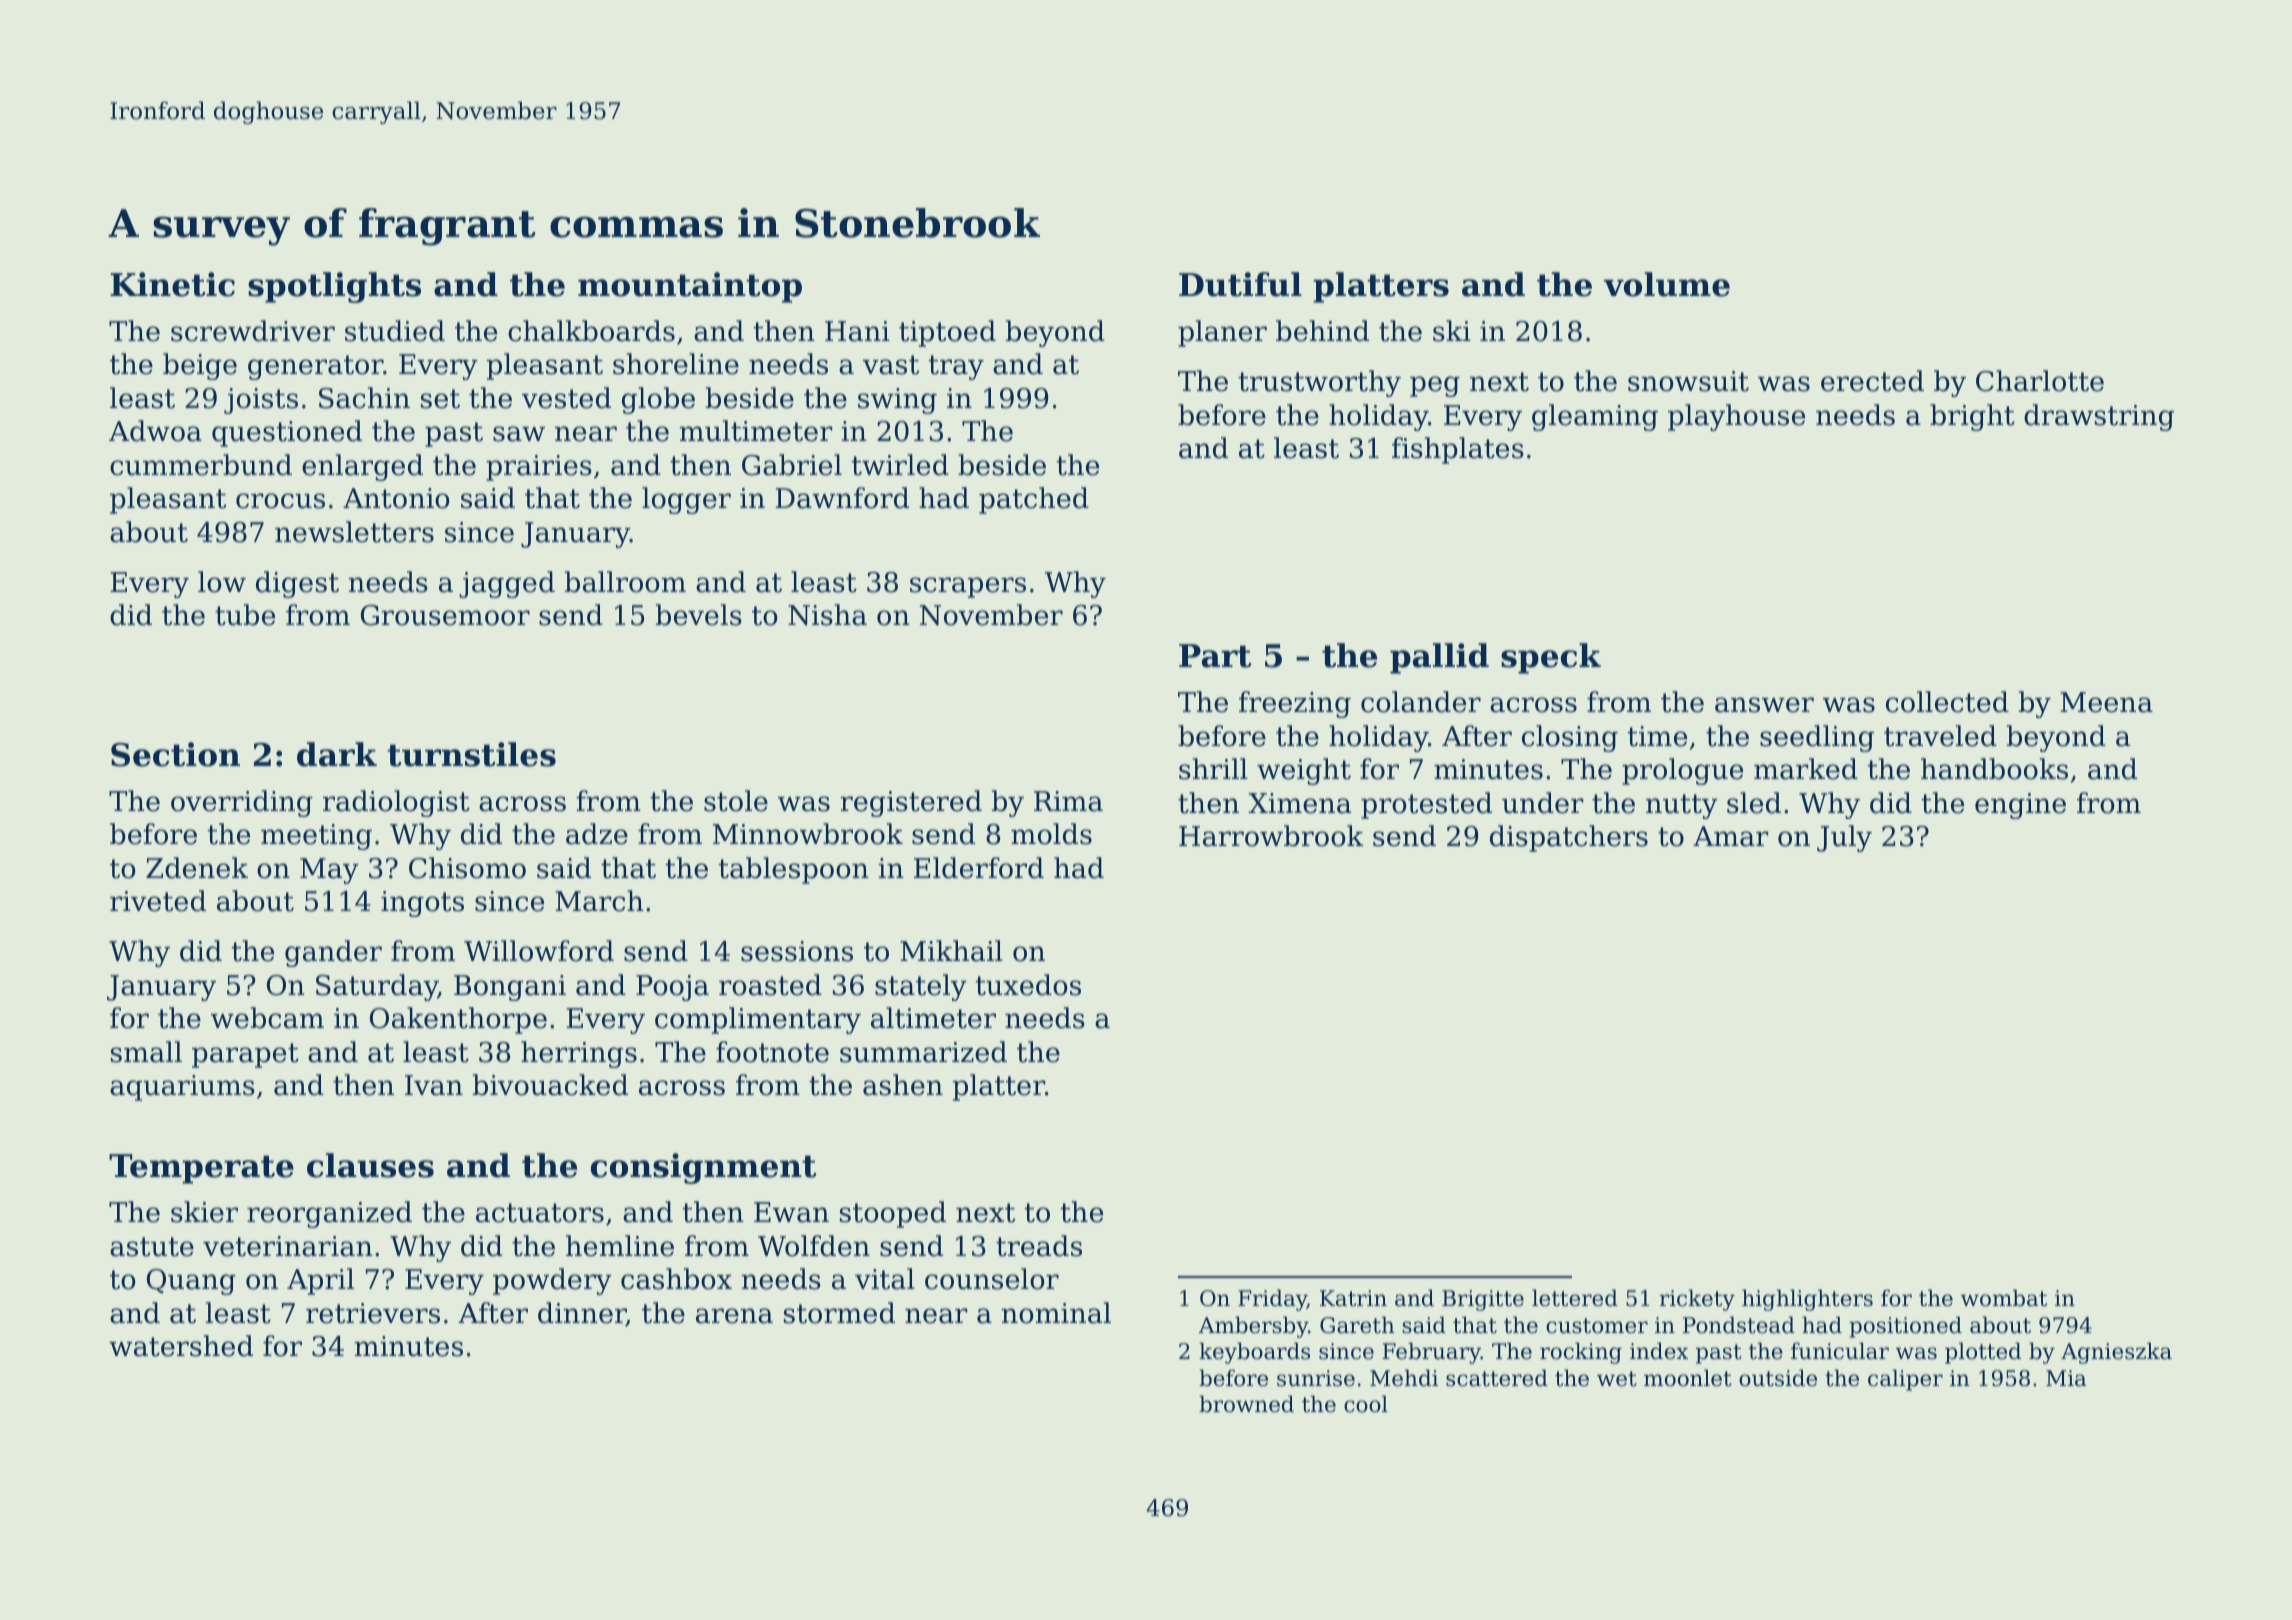 This screenshot has height=1620, width=2292. Describe the element at coordinates (191, 1282) in the screenshot. I see `Quang` at that location.
